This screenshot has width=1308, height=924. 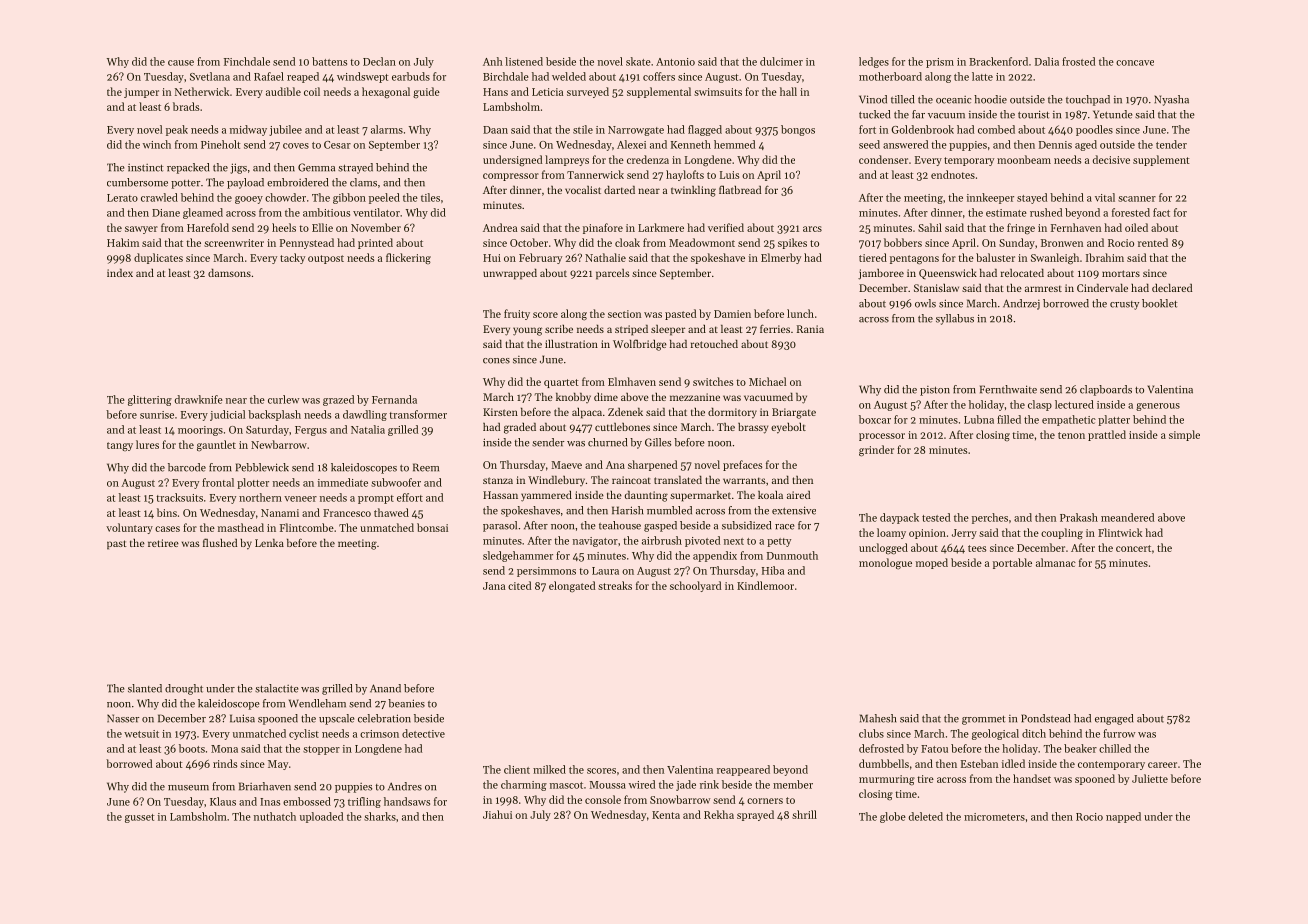 What do you see at coordinates (227, 415) in the screenshot?
I see `judicial` at bounding box center [227, 415].
